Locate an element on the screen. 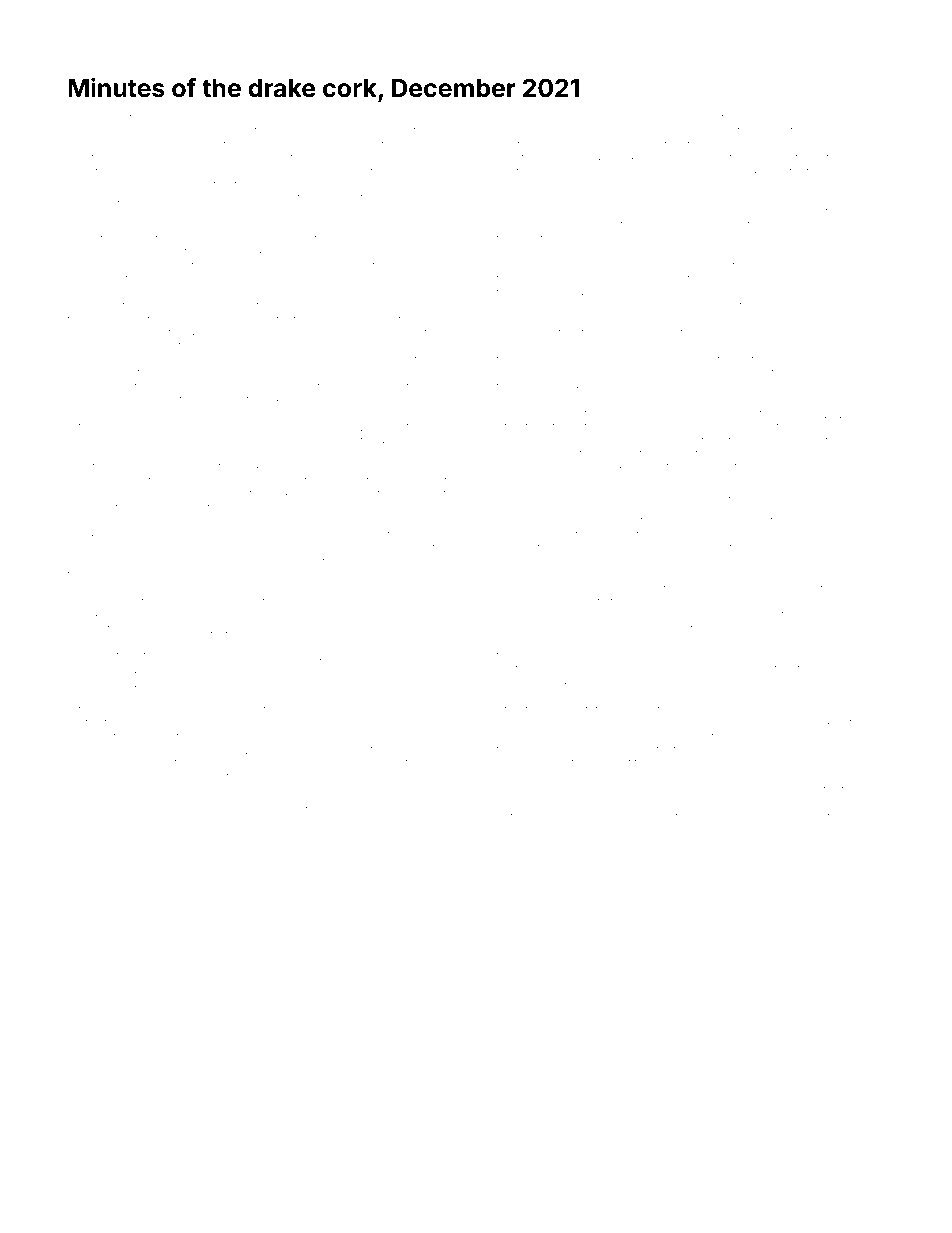  Deborah is located at coordinates (210, 803).
